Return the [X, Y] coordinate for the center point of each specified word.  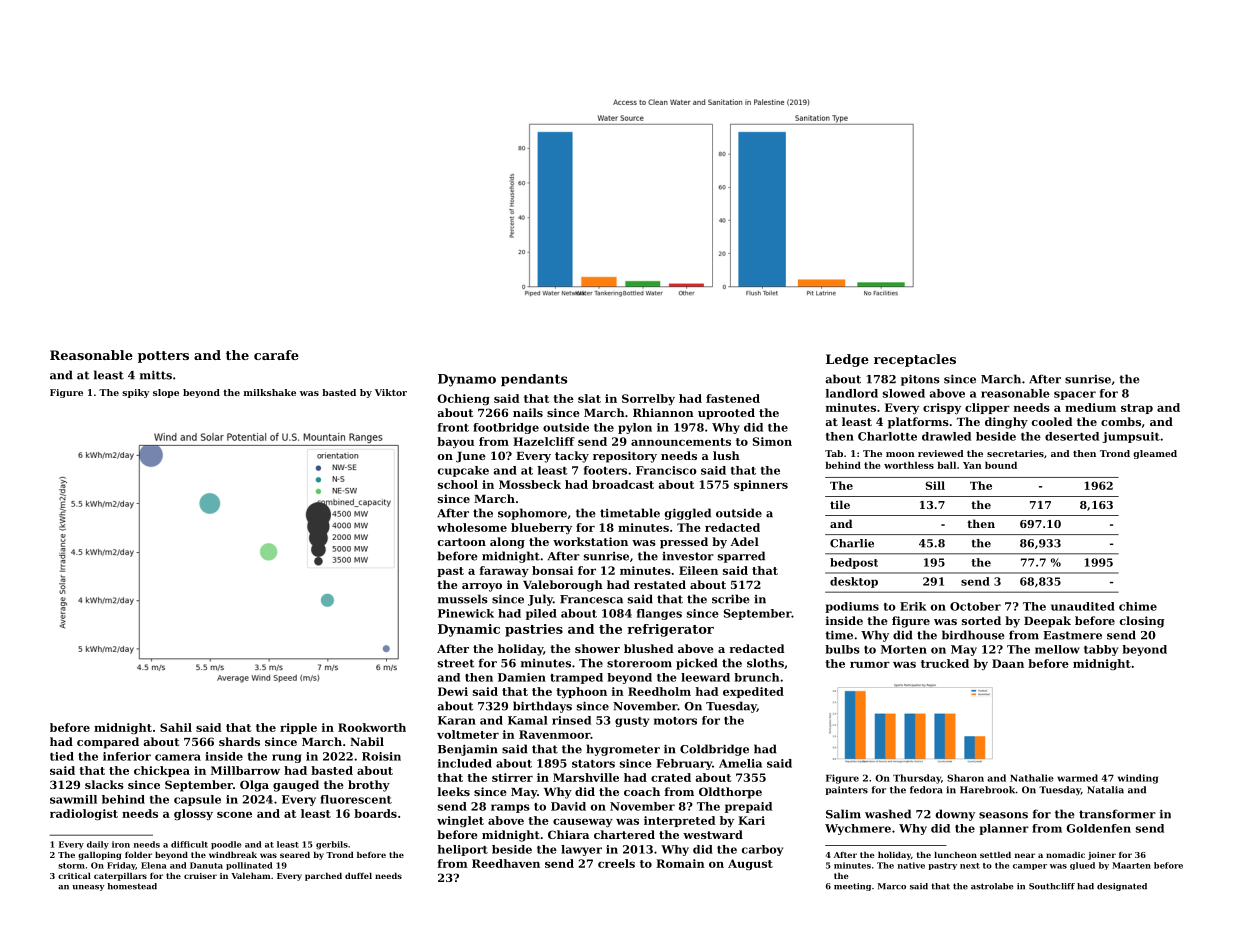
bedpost [854, 563]
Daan [1008, 663]
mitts [156, 375]
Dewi [453, 691]
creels [616, 863]
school [458, 484]
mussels [463, 599]
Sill [935, 485]
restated [660, 584]
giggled [688, 514]
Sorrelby [648, 399]
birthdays [542, 707]
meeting [852, 887]
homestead [132, 886]
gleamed [1155, 454]
